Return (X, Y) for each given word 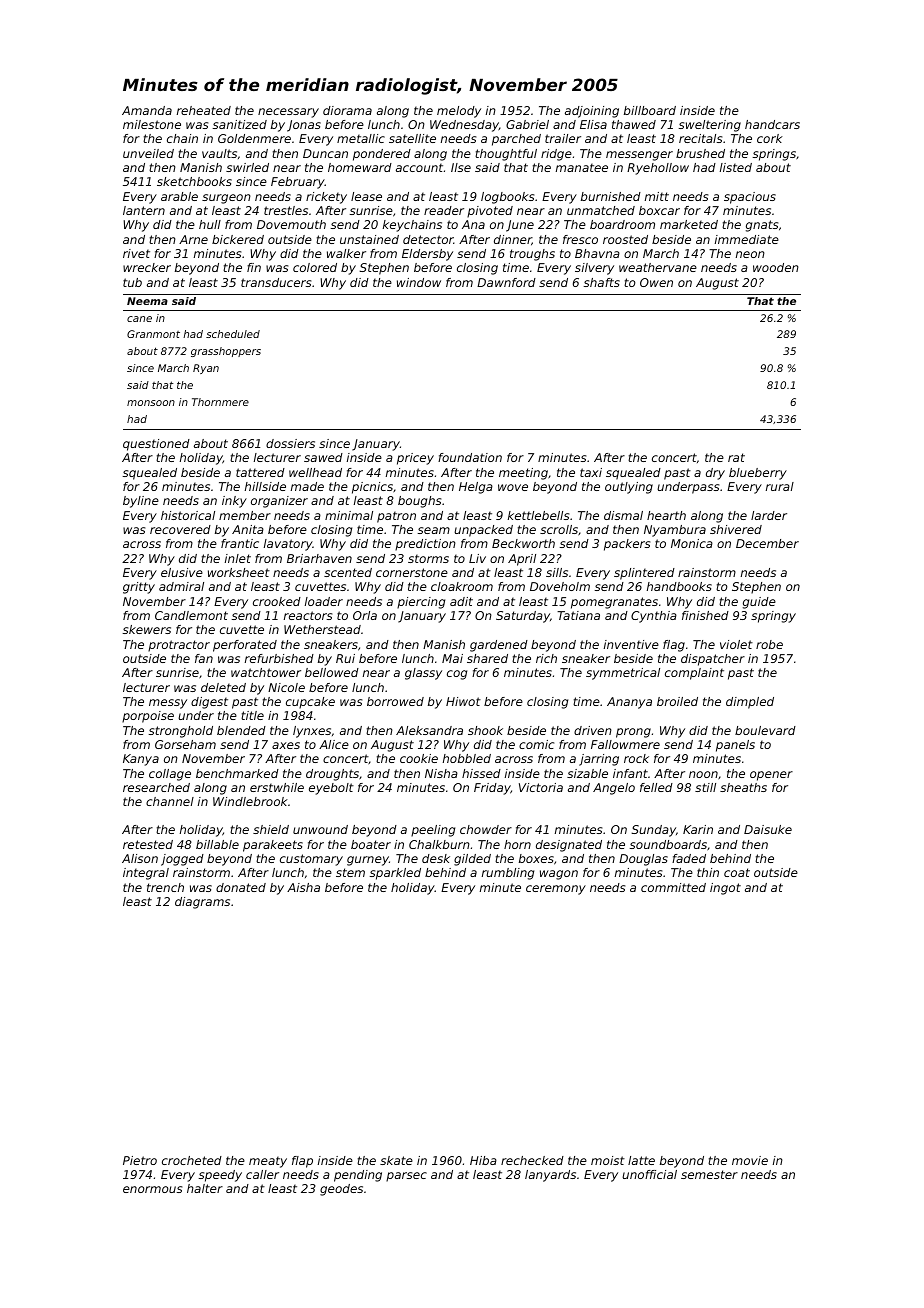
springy (773, 617)
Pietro (140, 1160)
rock (636, 758)
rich (546, 658)
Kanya (141, 760)
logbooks (507, 198)
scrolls (559, 529)
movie (750, 1160)
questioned (156, 445)
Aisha (303, 887)
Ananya (629, 703)
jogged (182, 860)
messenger (639, 156)
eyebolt (331, 789)
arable (179, 196)
